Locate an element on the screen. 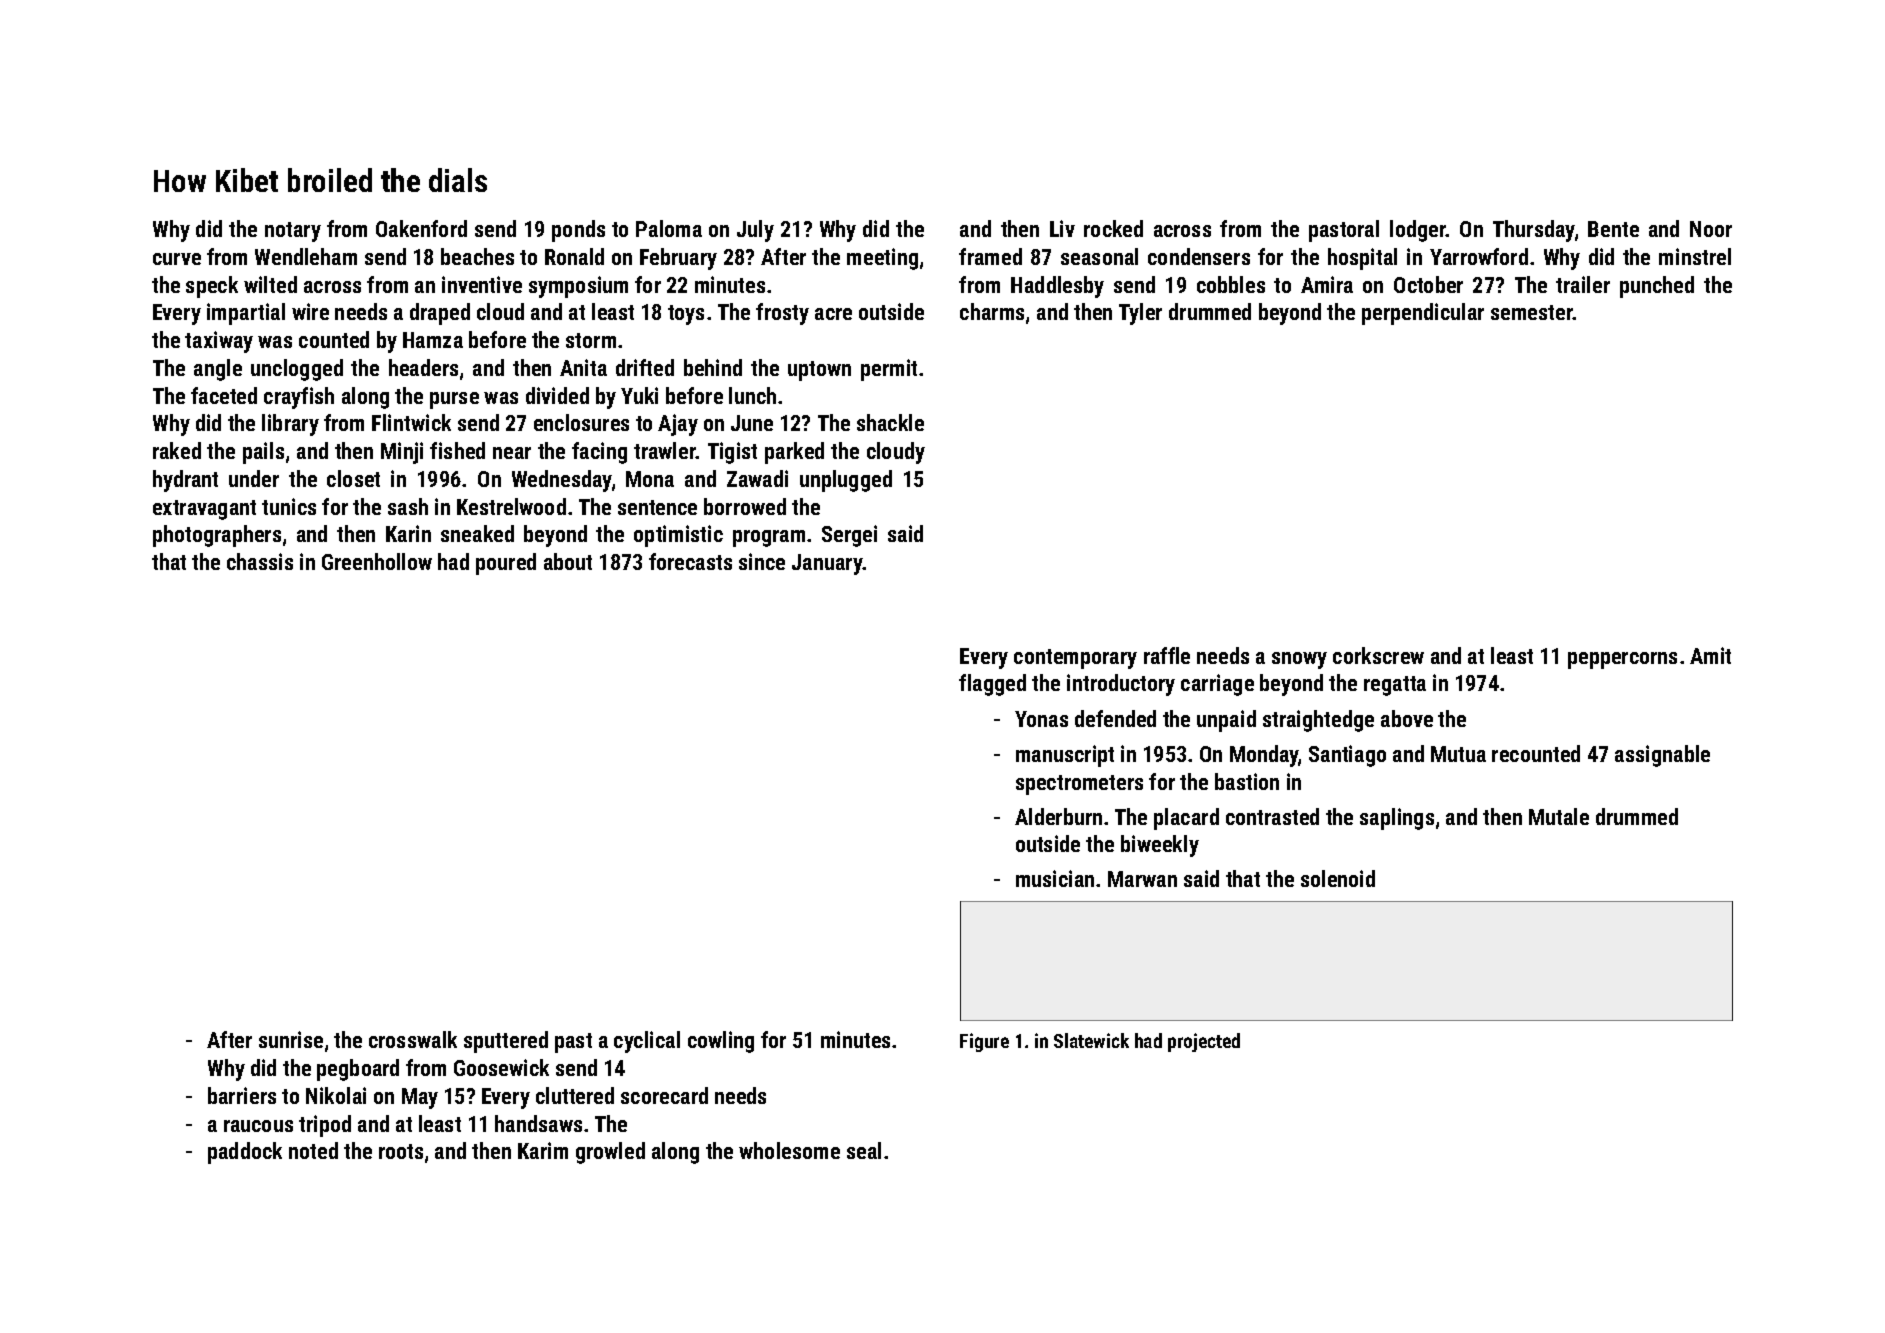 Image resolution: width=1885 pixels, height=1333 pixels. Anita is located at coordinates (583, 367).
